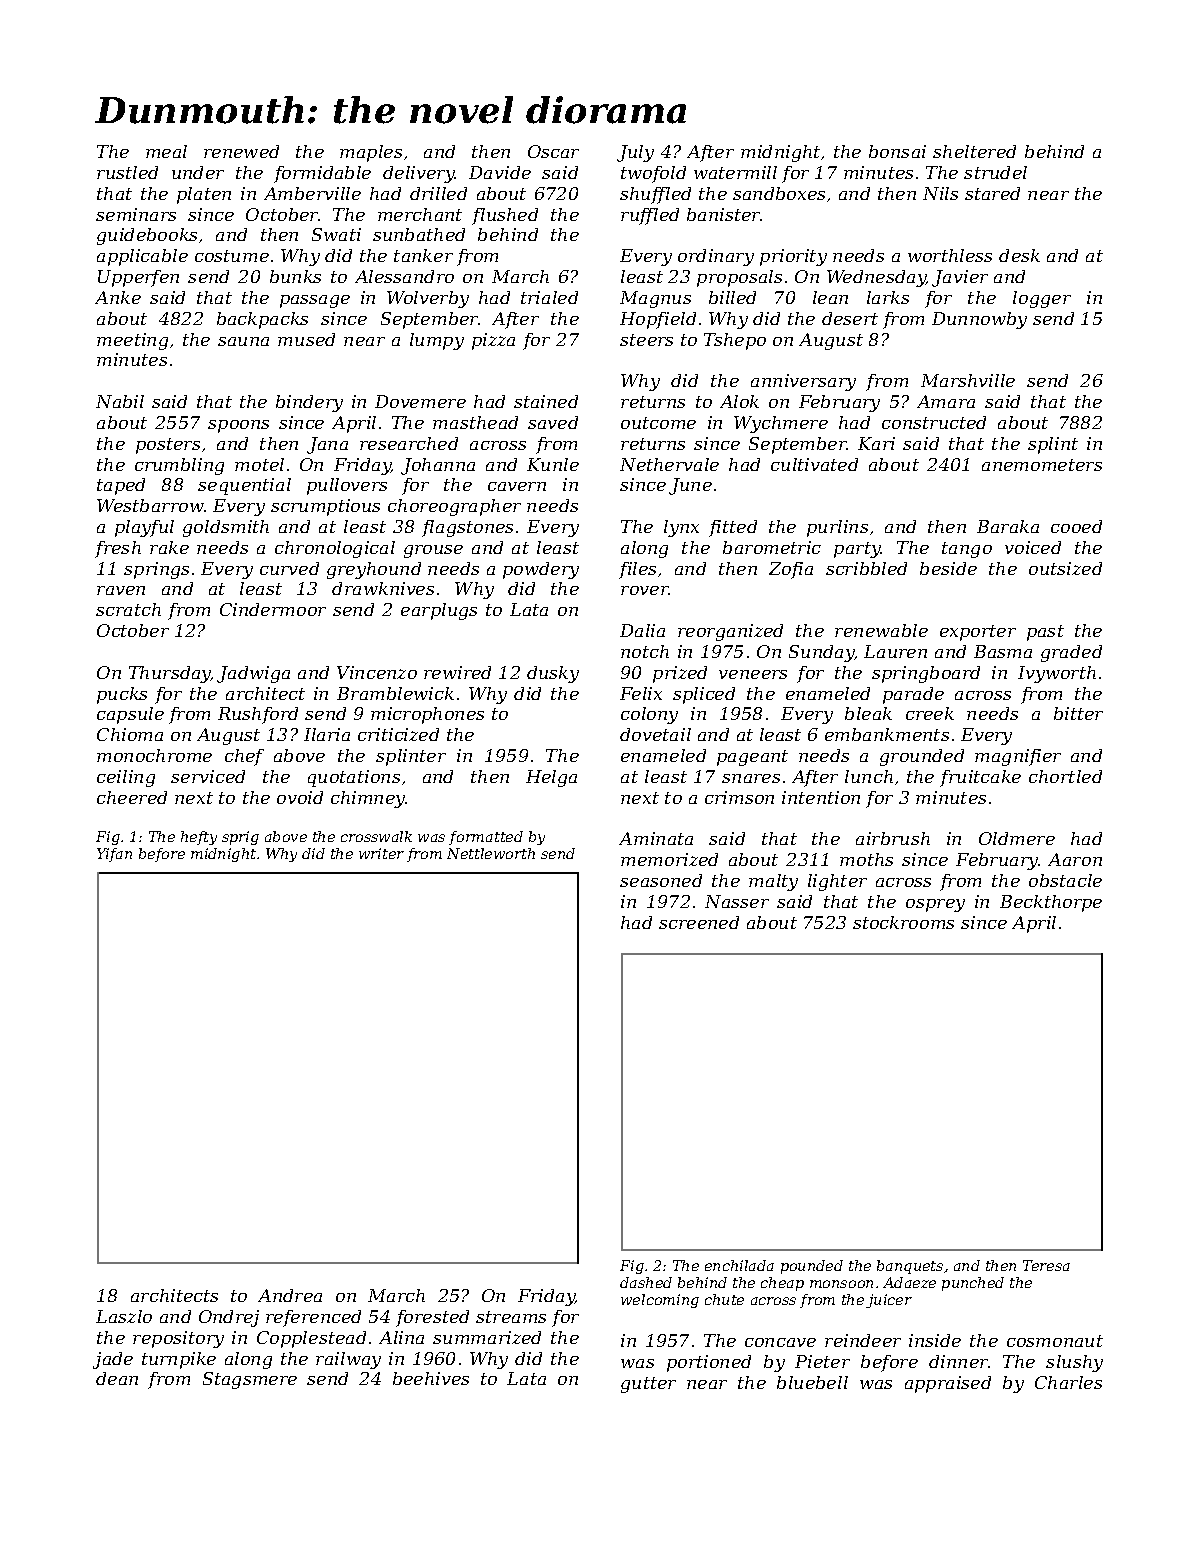 The image size is (1200, 1553). I want to click on meal, so click(166, 151).
